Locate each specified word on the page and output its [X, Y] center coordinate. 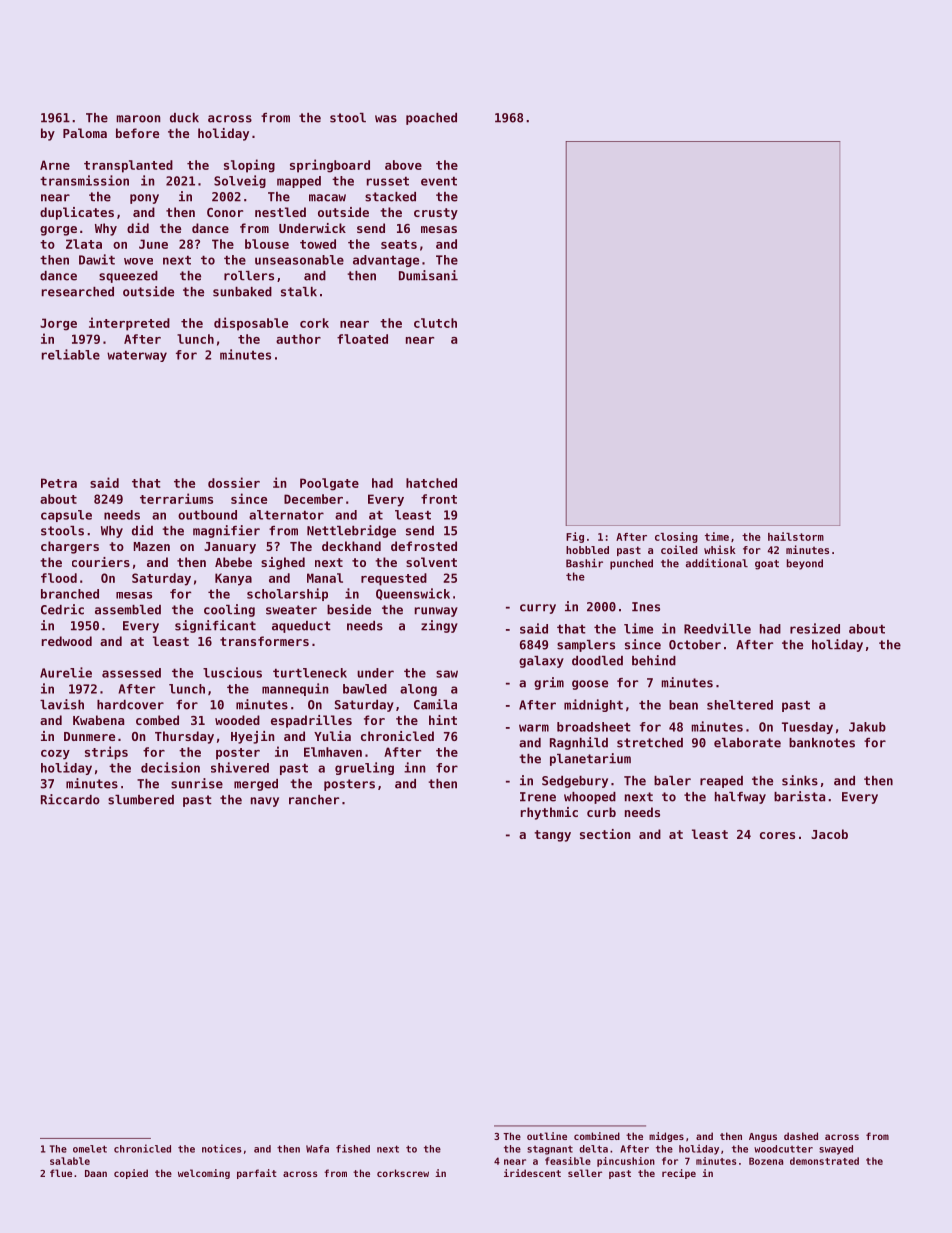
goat [767, 565]
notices [221, 1148]
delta [593, 1149]
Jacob [829, 834]
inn [414, 767]
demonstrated [824, 1161]
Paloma [85, 133]
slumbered [141, 800]
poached [431, 119]
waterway [137, 356]
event [439, 181]
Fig [575, 537]
